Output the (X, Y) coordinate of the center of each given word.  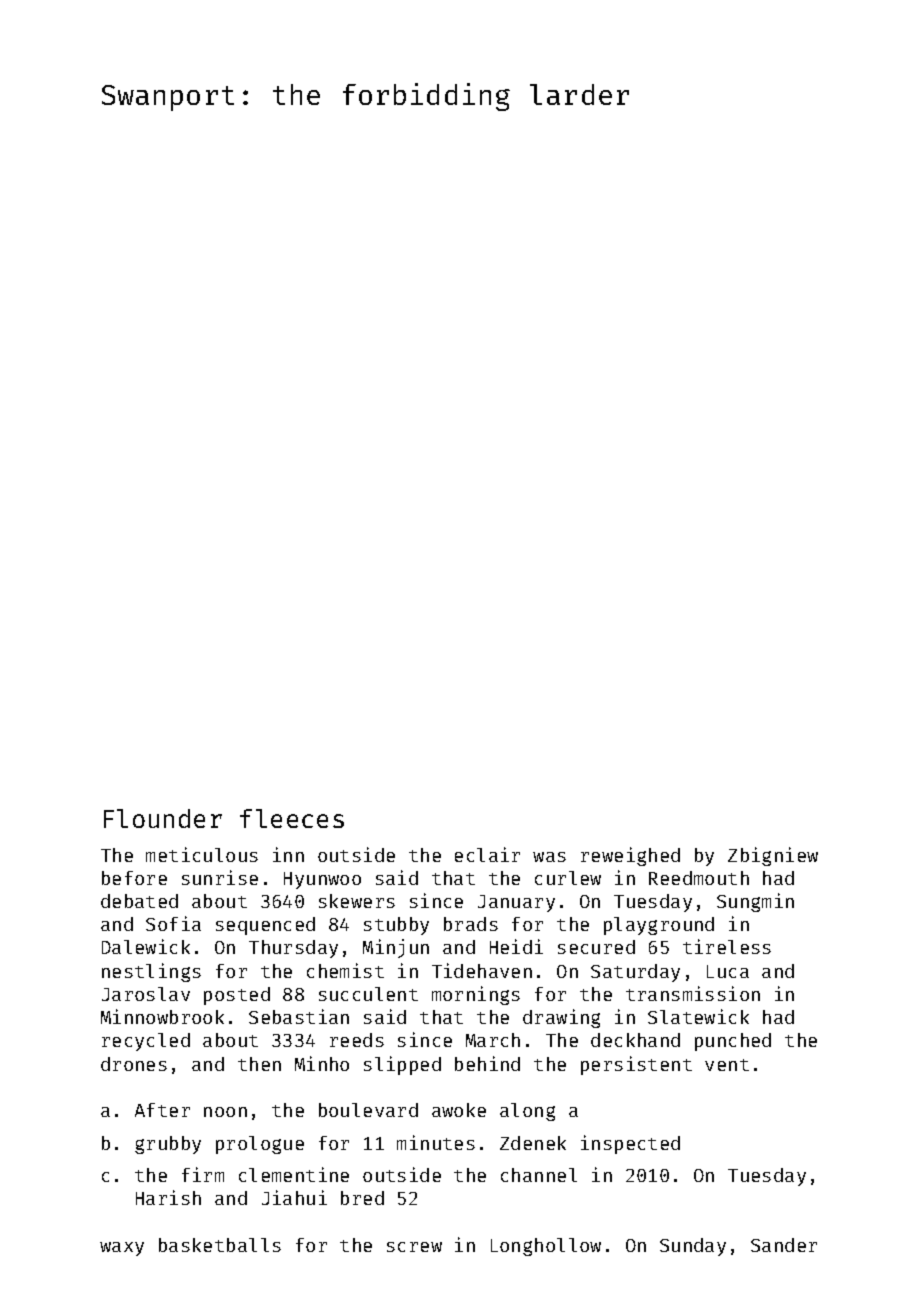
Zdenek (533, 1143)
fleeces (292, 818)
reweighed (630, 856)
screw (414, 1247)
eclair (487, 854)
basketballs (220, 1245)
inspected (630, 1144)
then (259, 1064)
